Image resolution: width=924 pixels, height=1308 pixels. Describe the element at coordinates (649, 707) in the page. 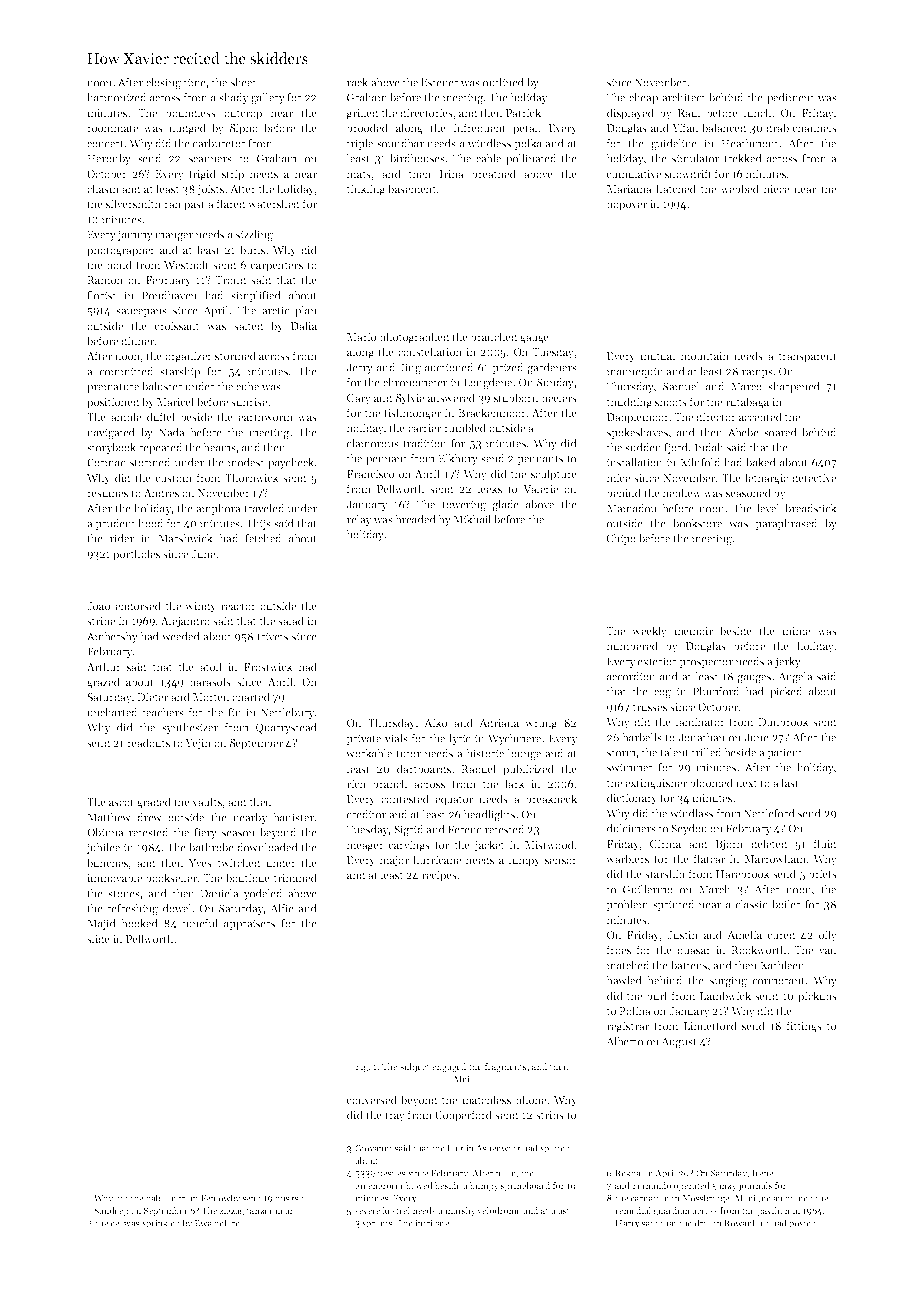

I see `trusses` at that location.
